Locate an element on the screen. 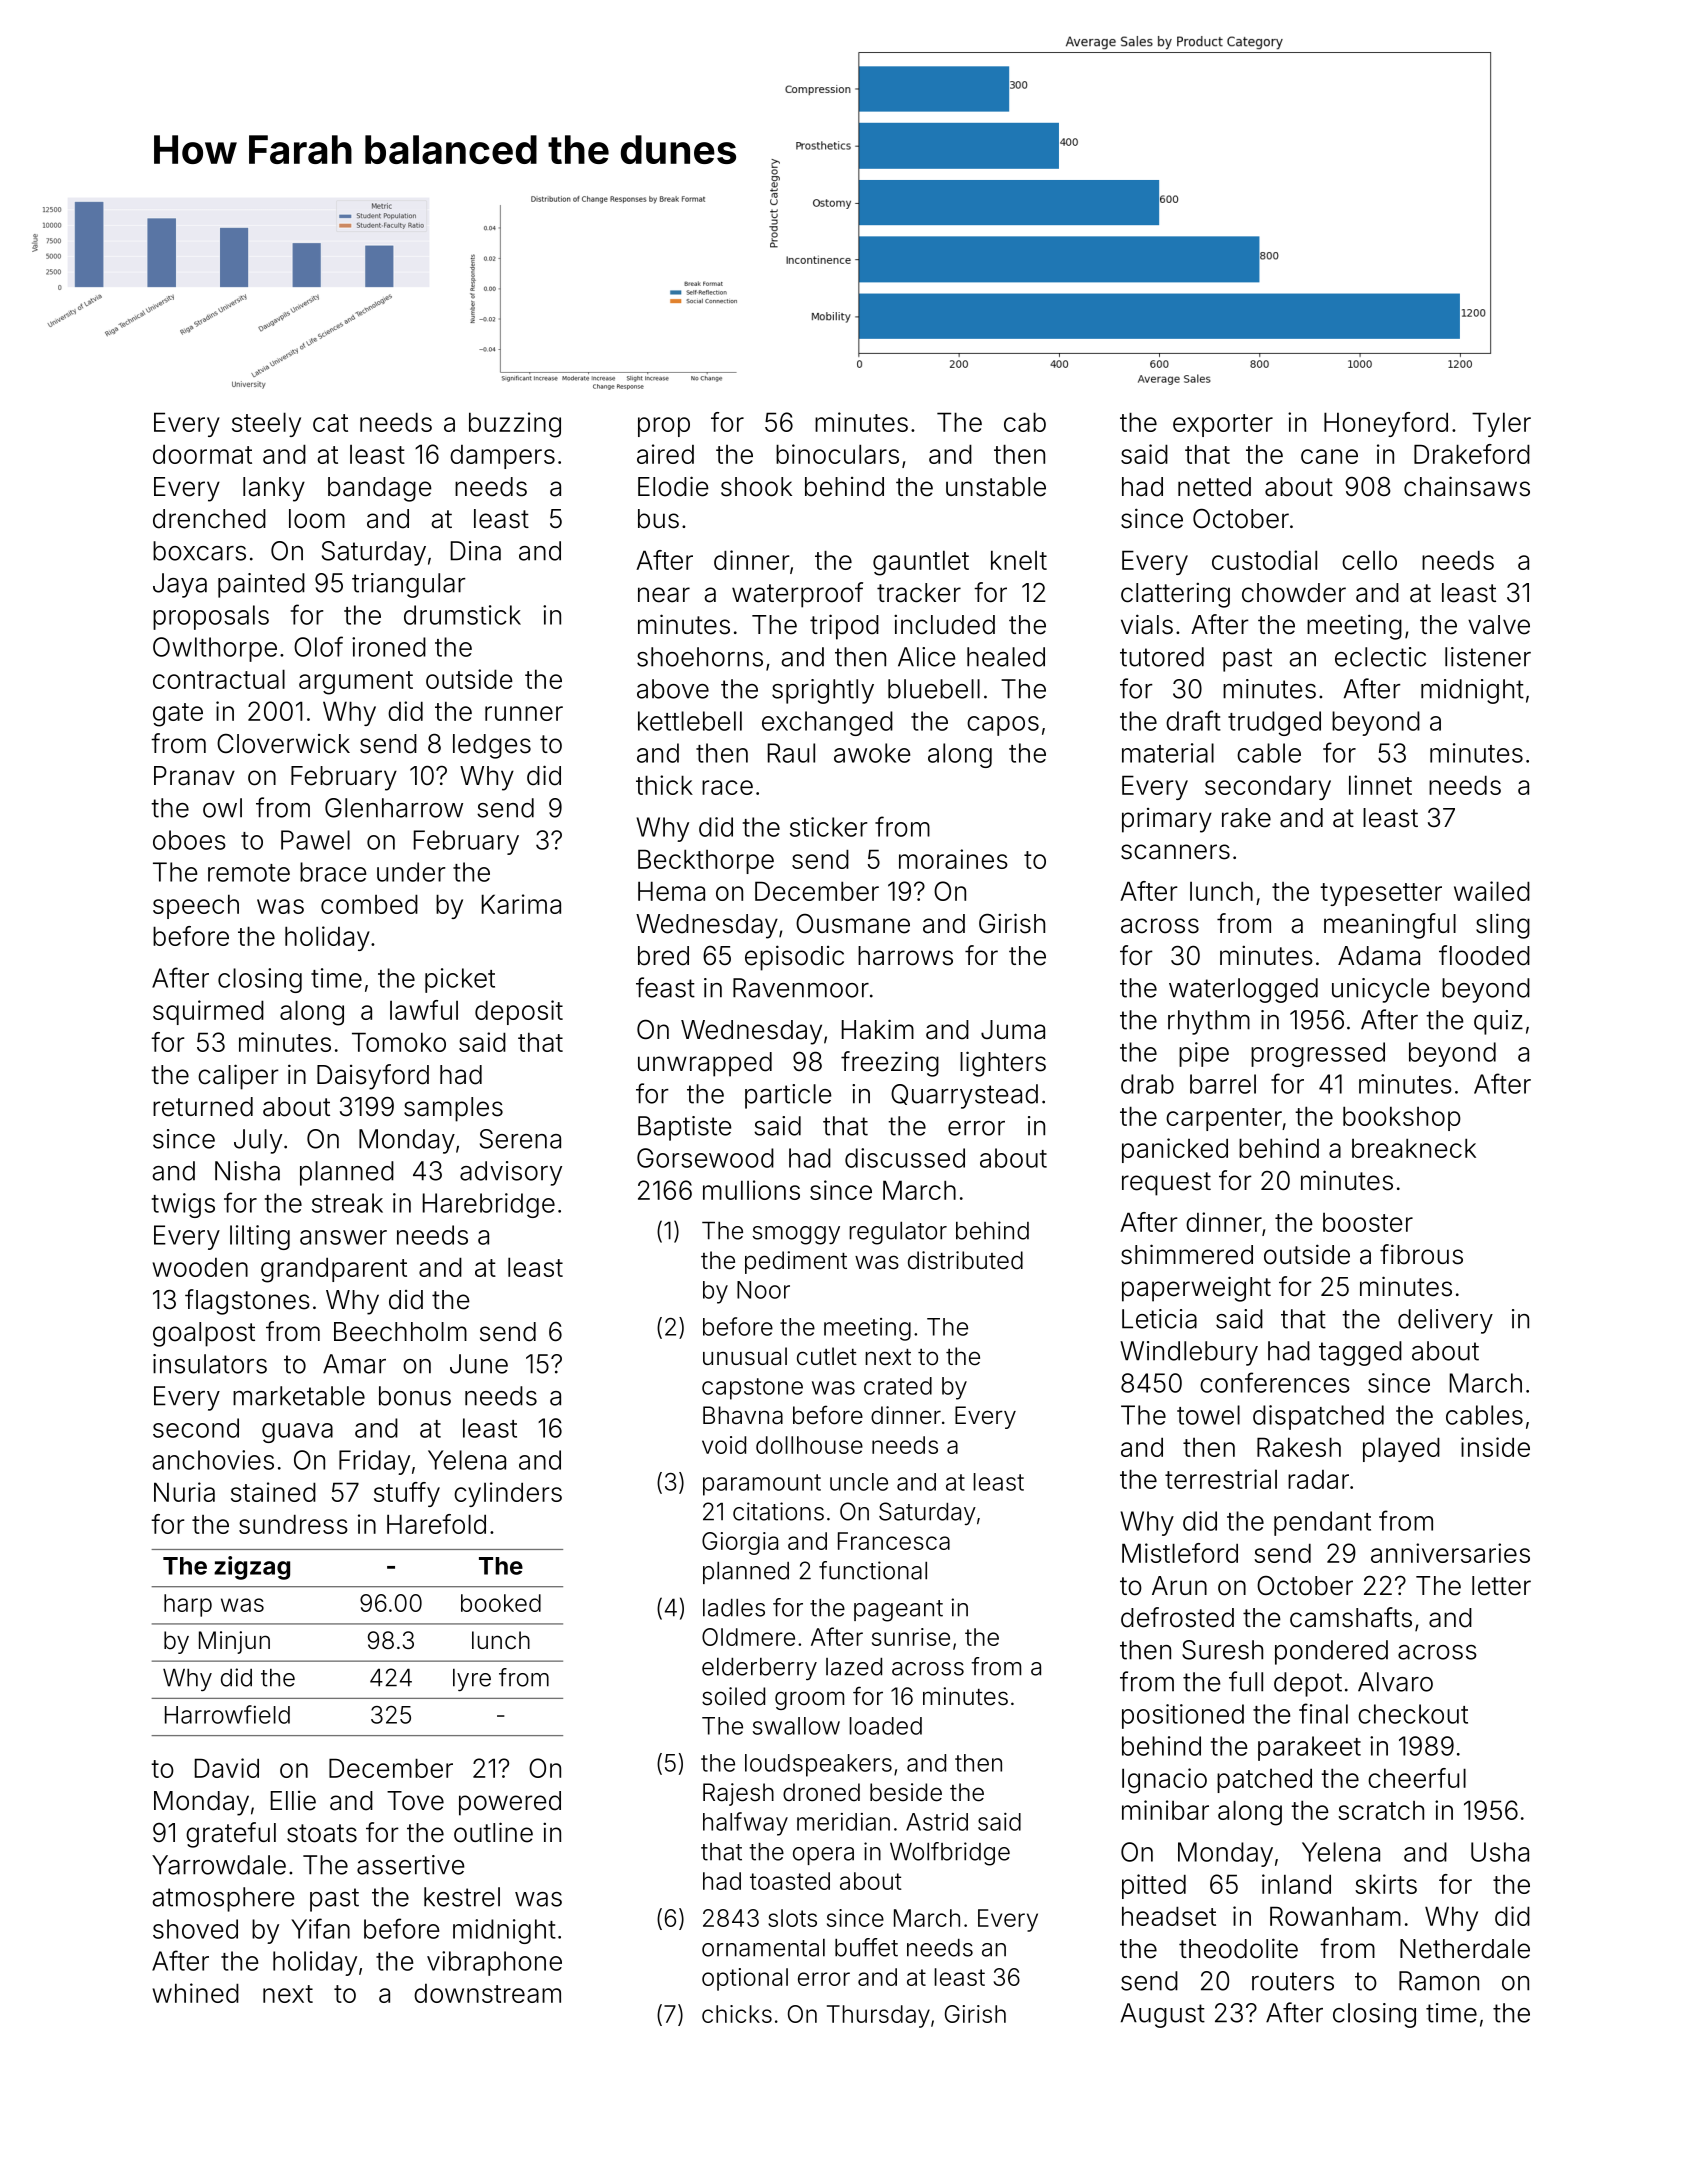 The height and width of the screenshot is (2178, 1683). downstream is located at coordinates (487, 1993).
